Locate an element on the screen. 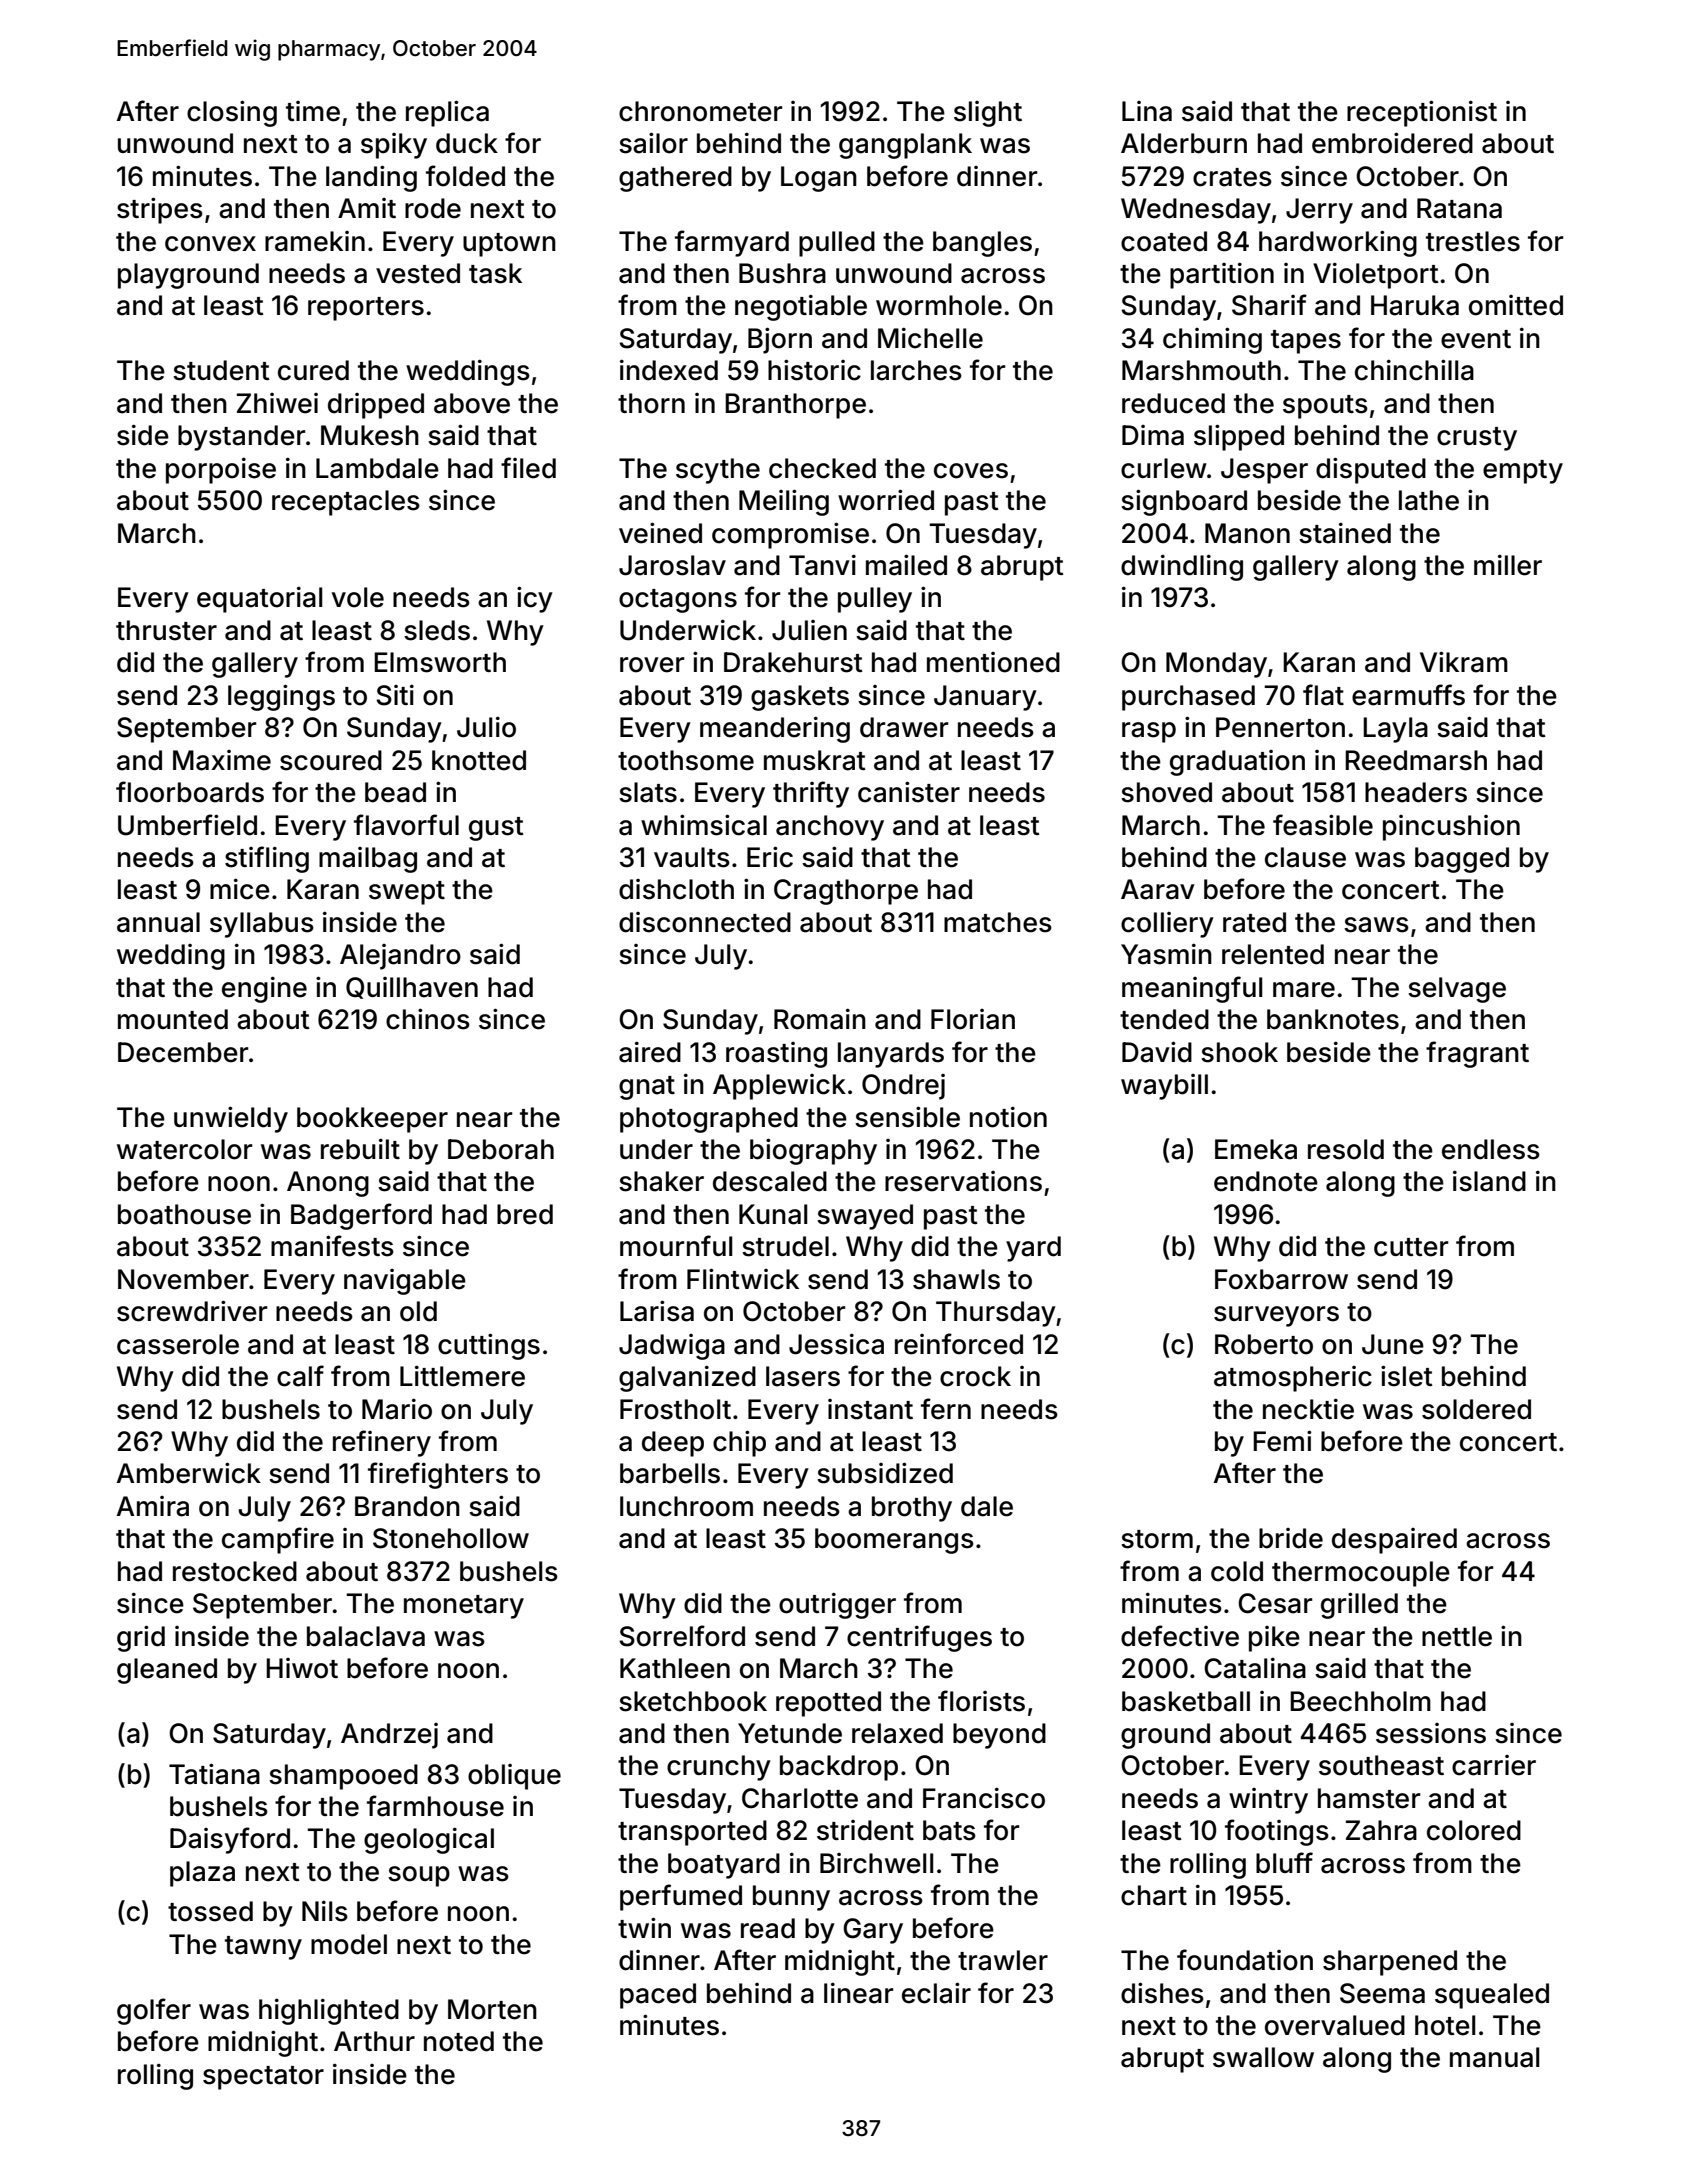 The image size is (1683, 2178). rode is located at coordinates (433, 208).
